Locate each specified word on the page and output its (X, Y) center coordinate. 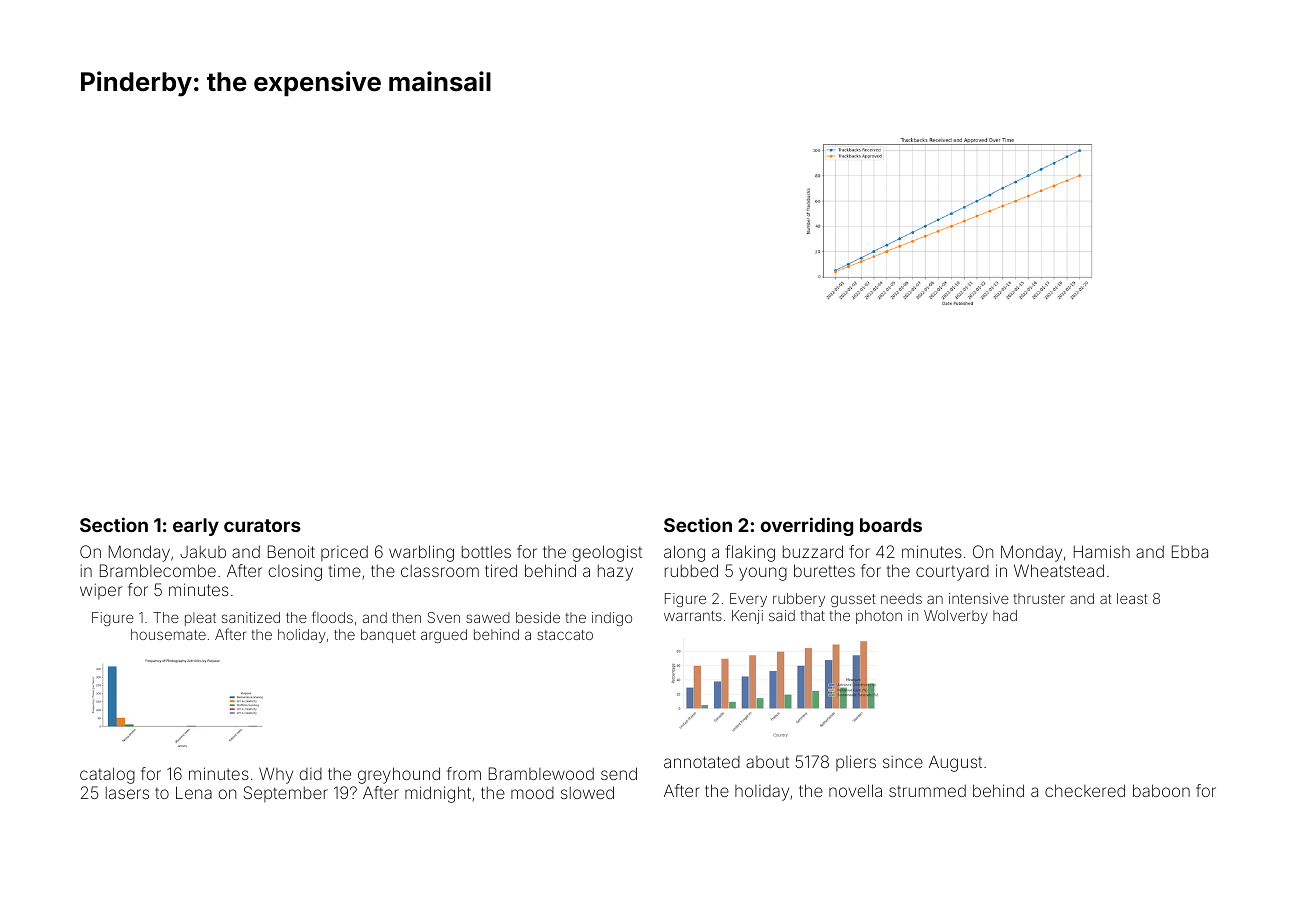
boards (891, 525)
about (767, 762)
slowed (587, 792)
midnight (438, 794)
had (1005, 615)
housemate (168, 634)
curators (262, 525)
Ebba (1190, 551)
